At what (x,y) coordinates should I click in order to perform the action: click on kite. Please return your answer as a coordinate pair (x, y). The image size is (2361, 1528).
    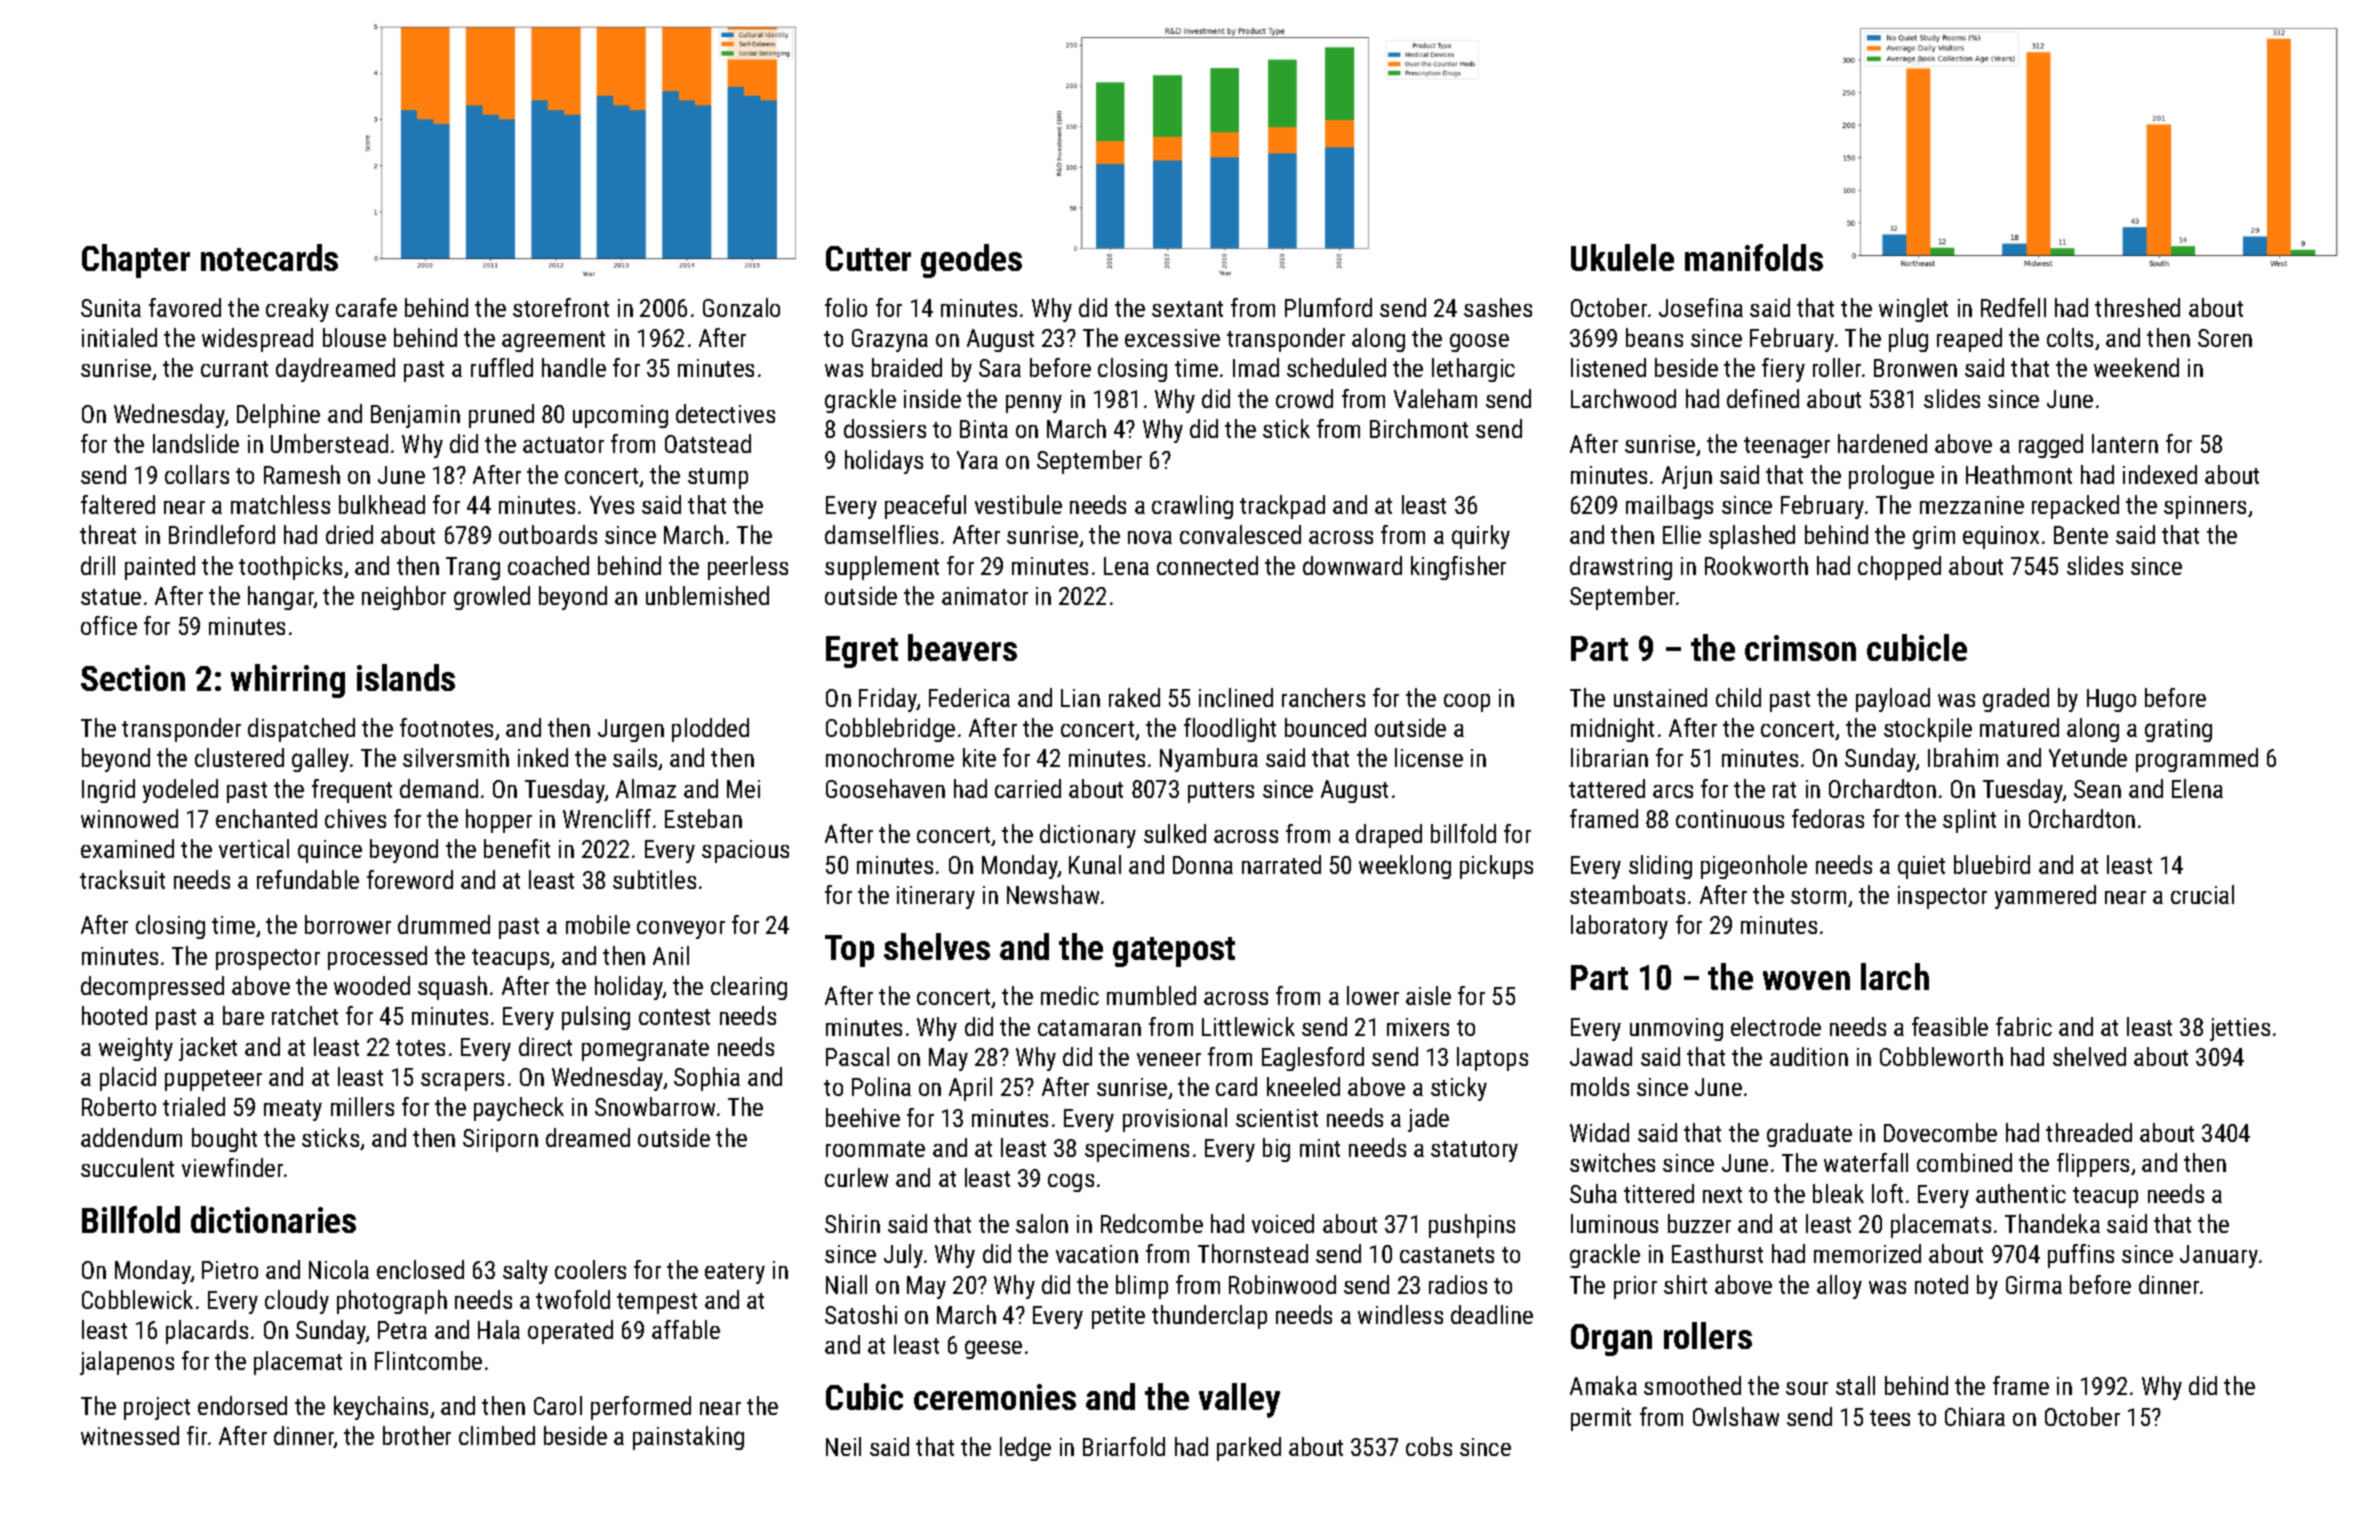
    Looking at the image, I should click on (979, 757).
